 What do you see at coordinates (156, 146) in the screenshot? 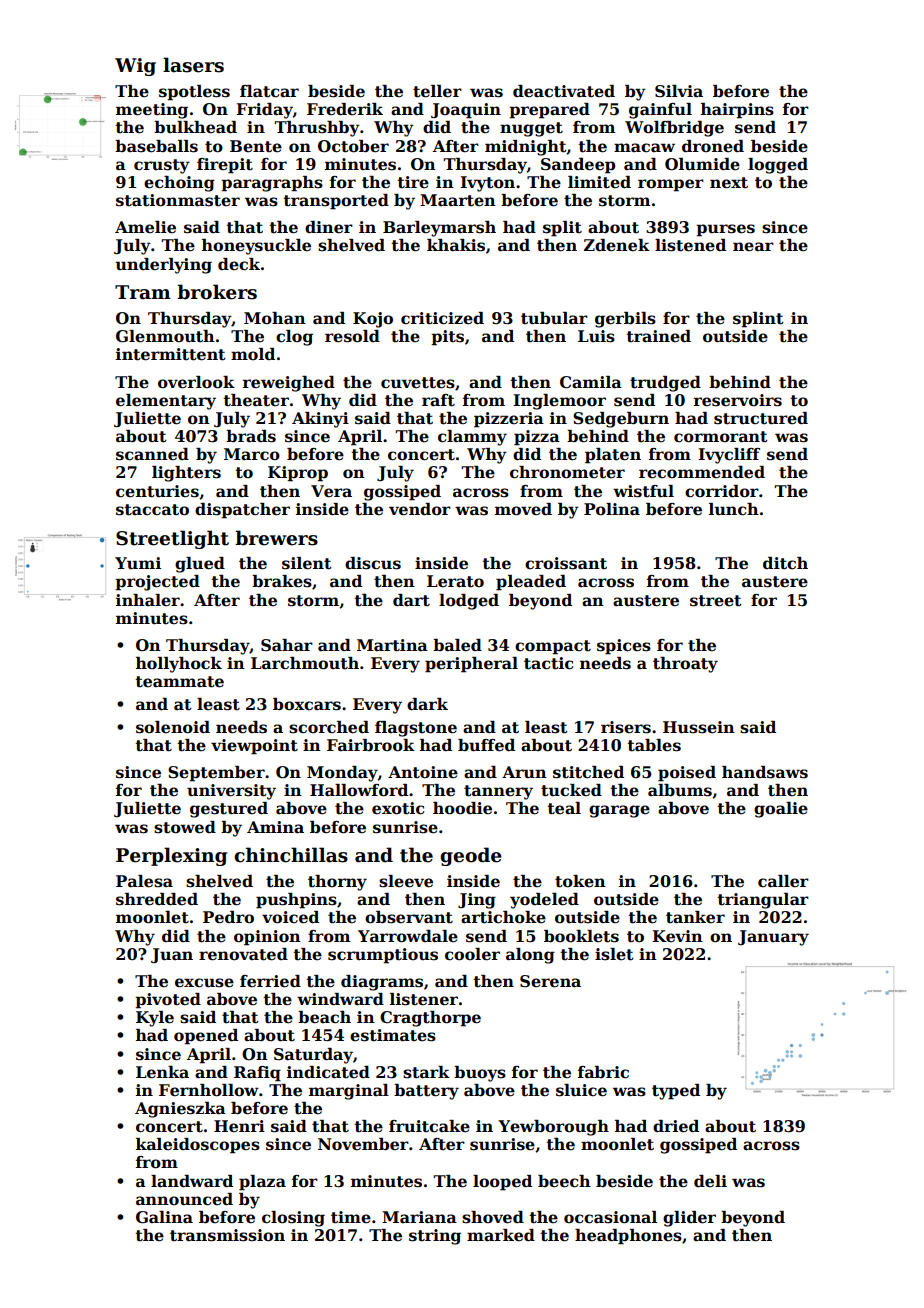
I see `baseballs` at bounding box center [156, 146].
